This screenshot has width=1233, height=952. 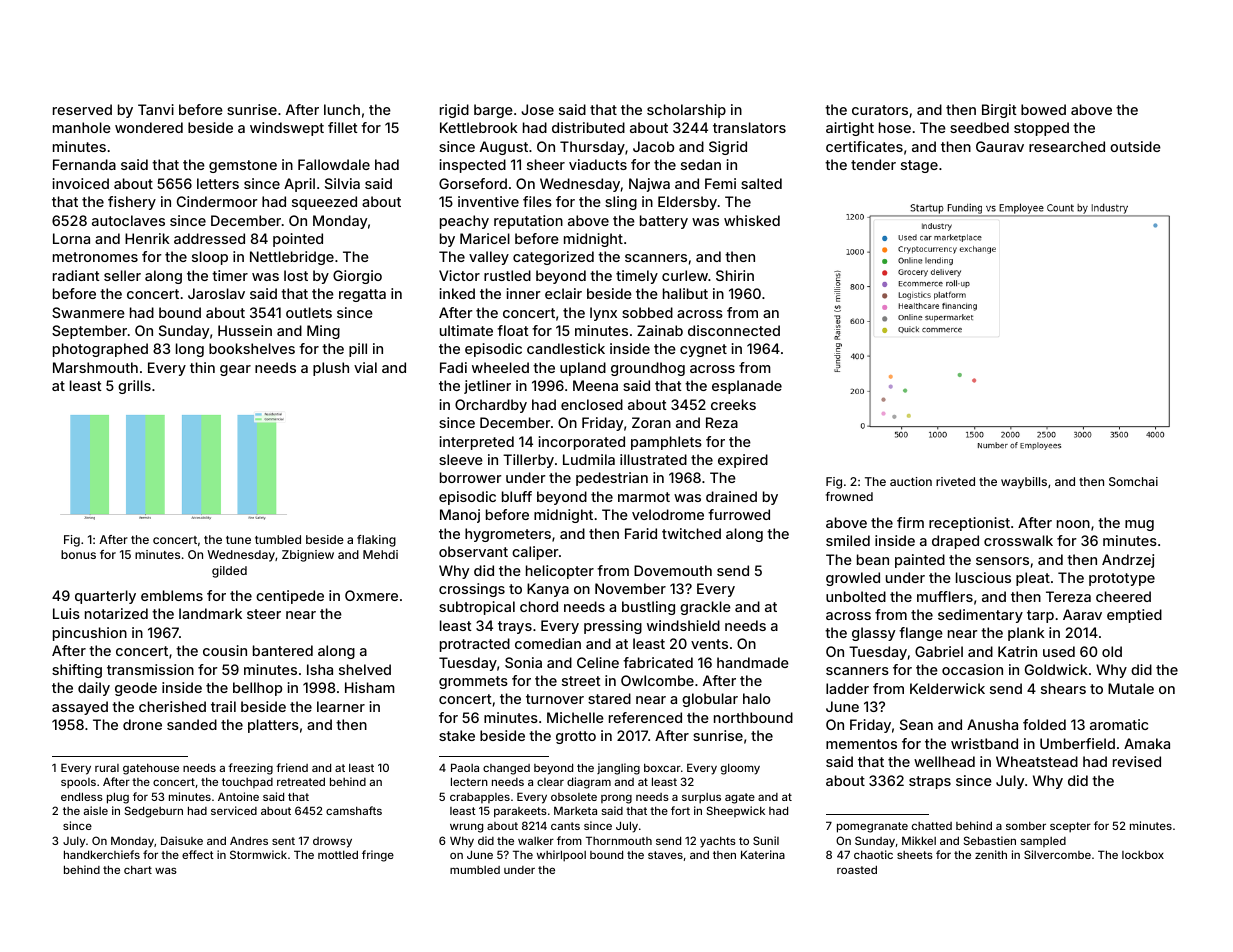 I want to click on outside, so click(x=1135, y=146).
